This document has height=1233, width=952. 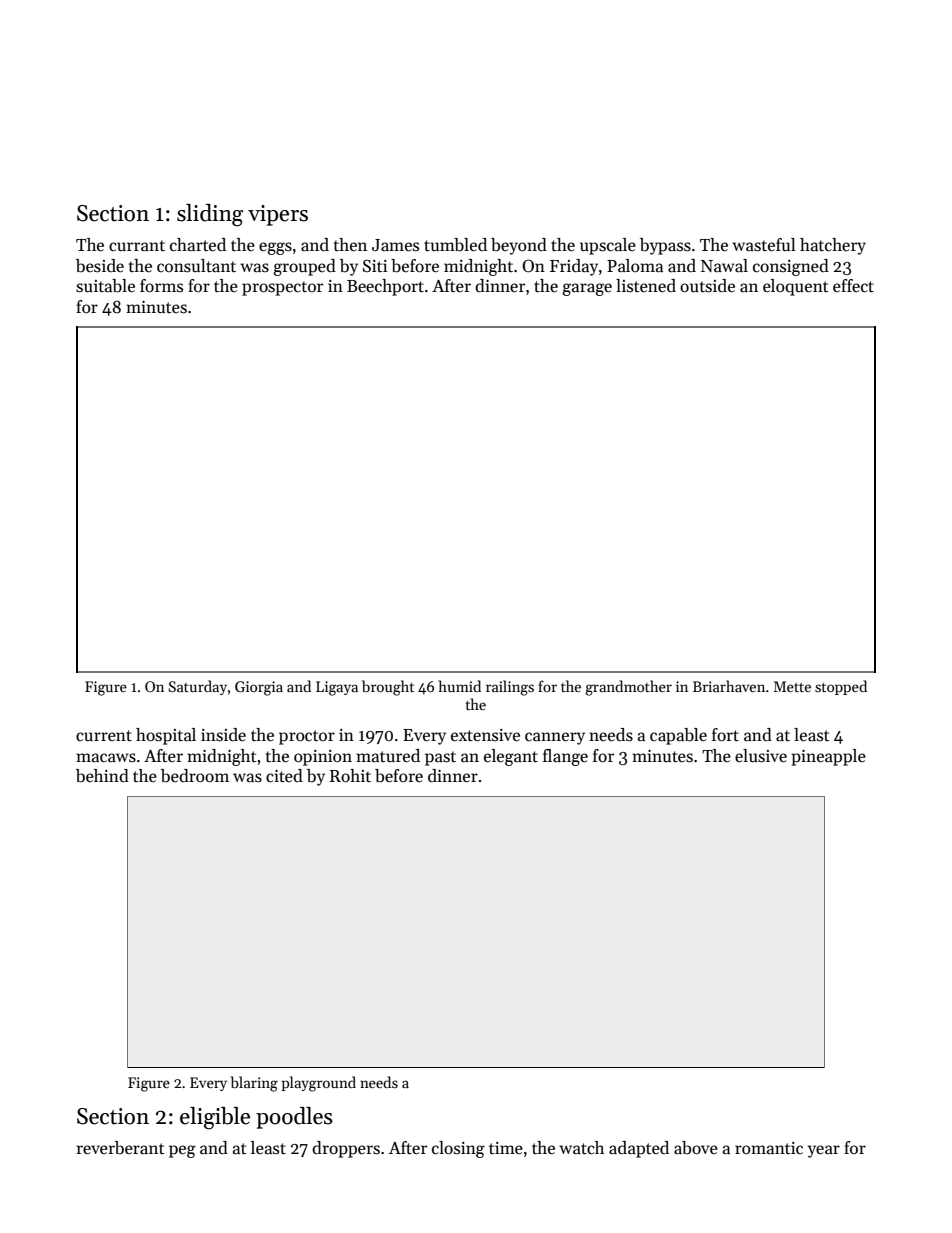 I want to click on Rohit, so click(x=350, y=776).
